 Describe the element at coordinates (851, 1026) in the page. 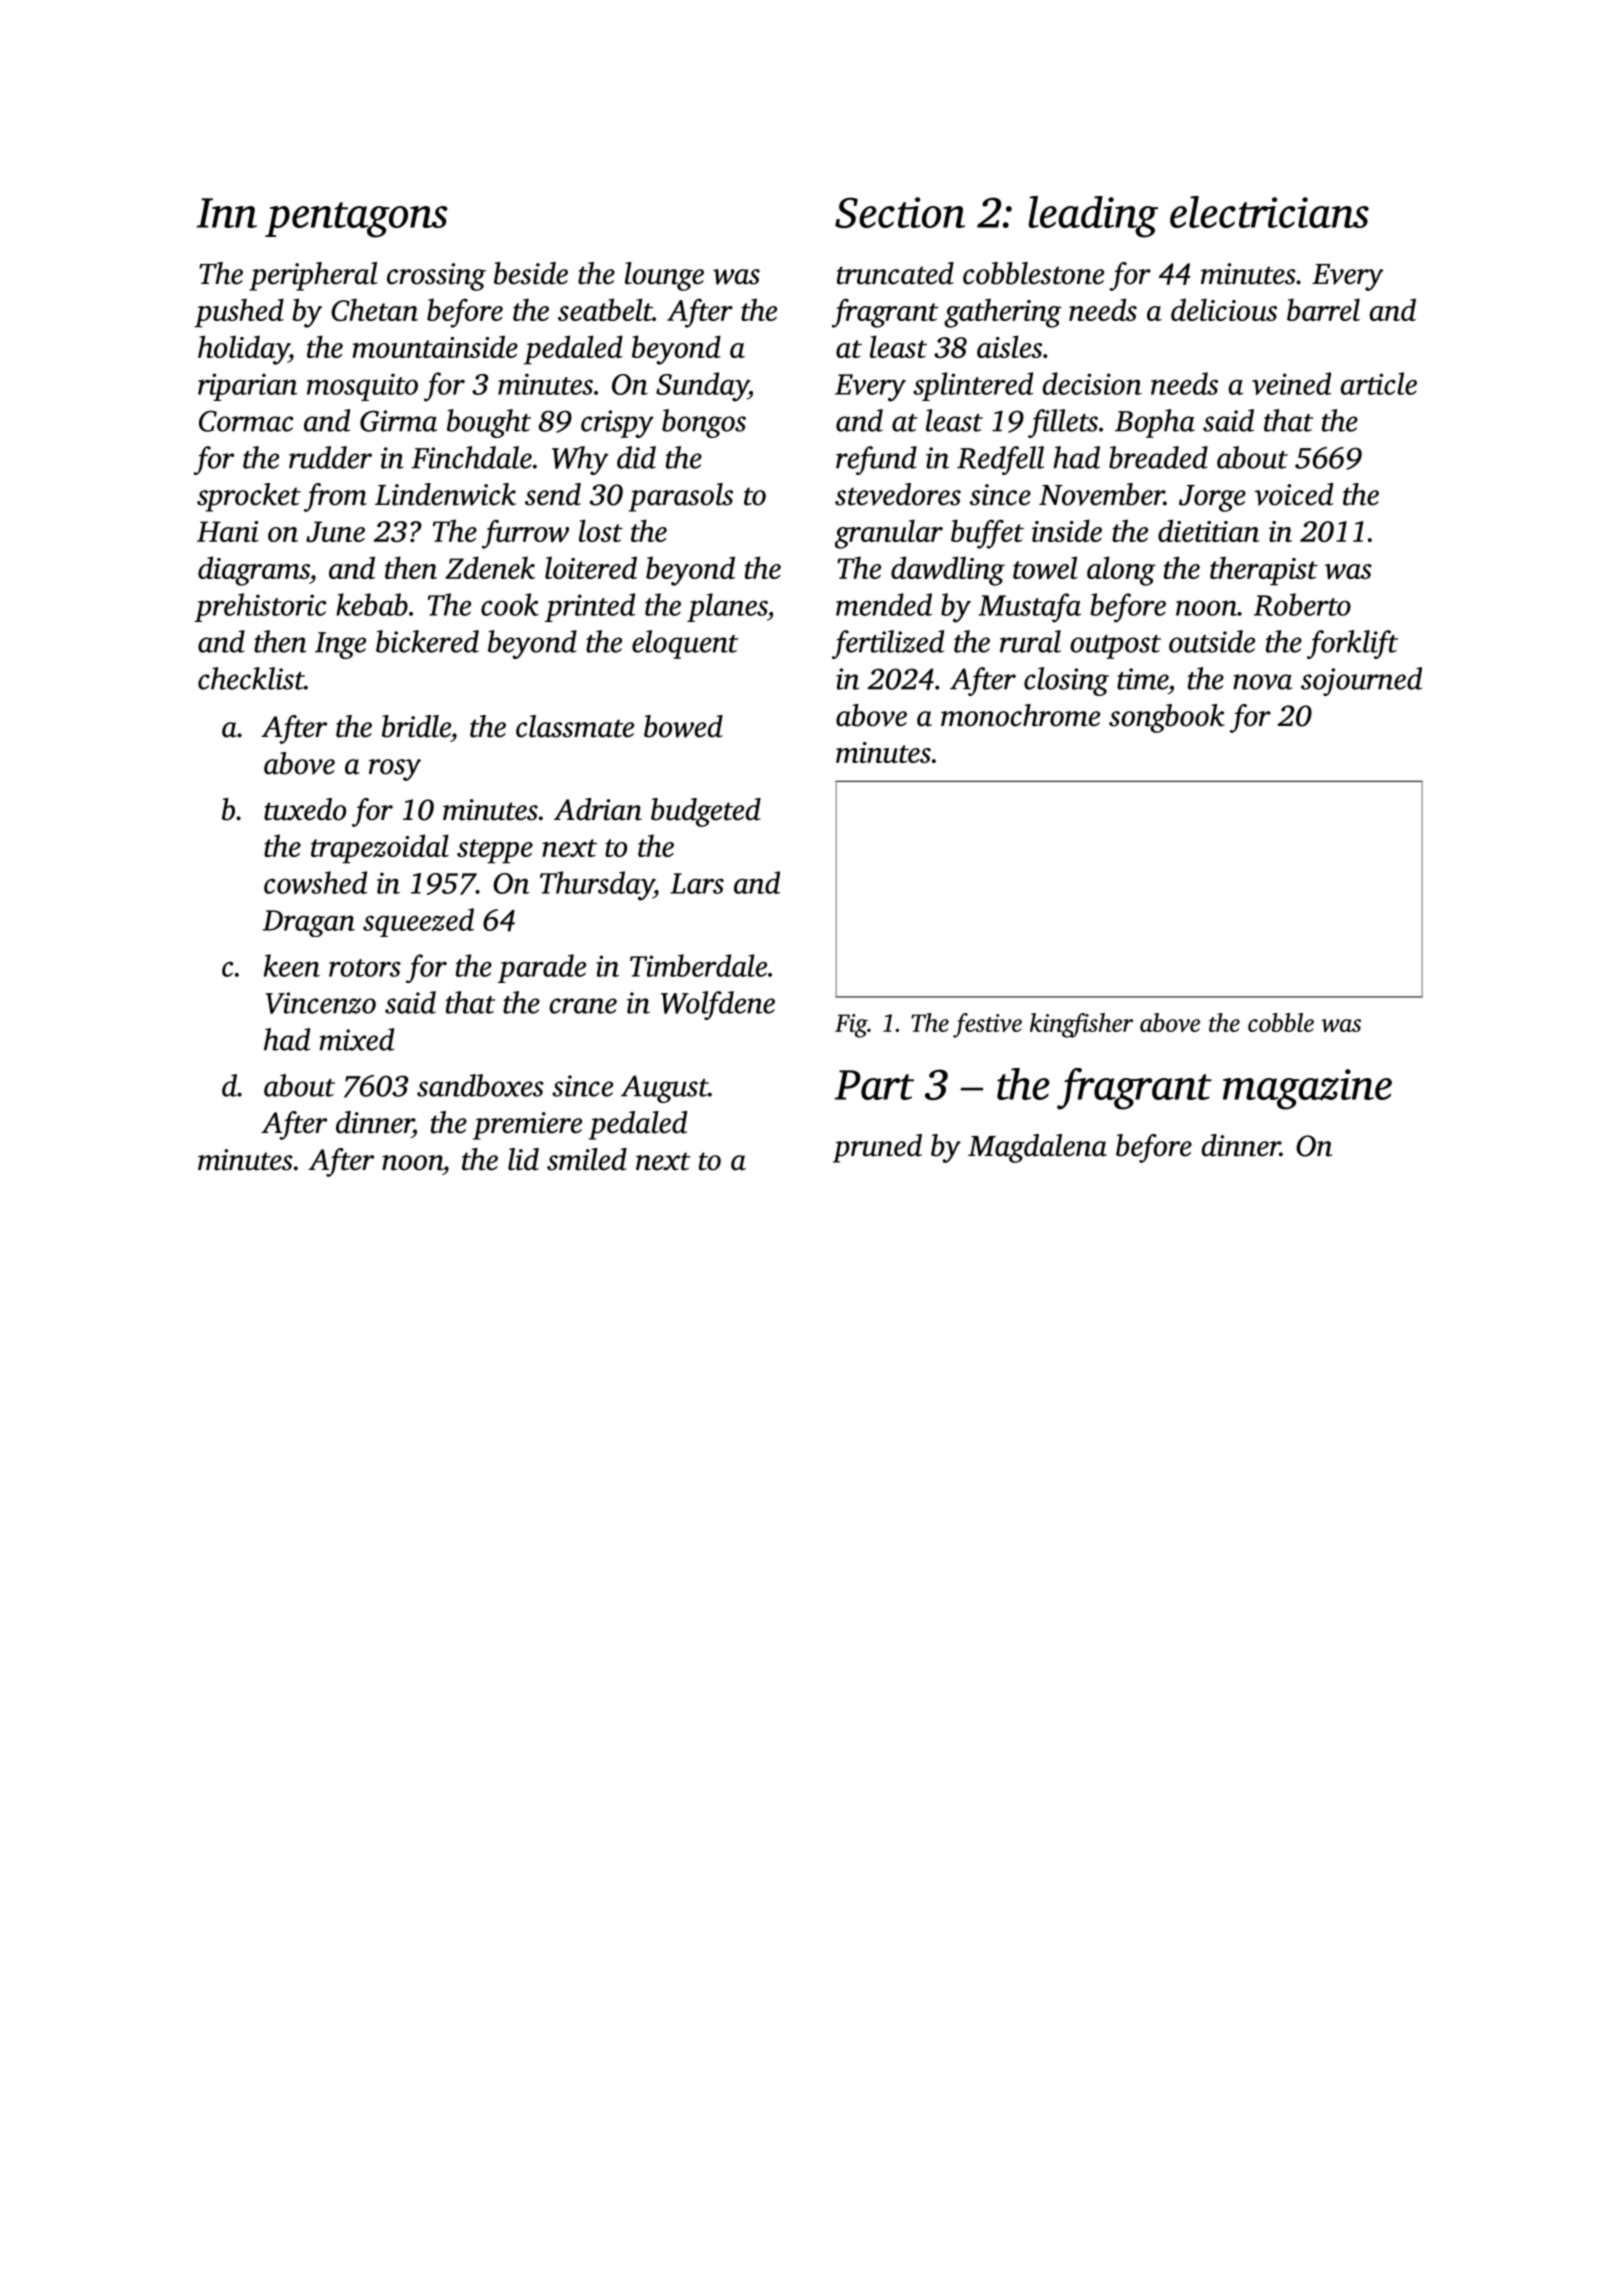

I see `Fig` at that location.
